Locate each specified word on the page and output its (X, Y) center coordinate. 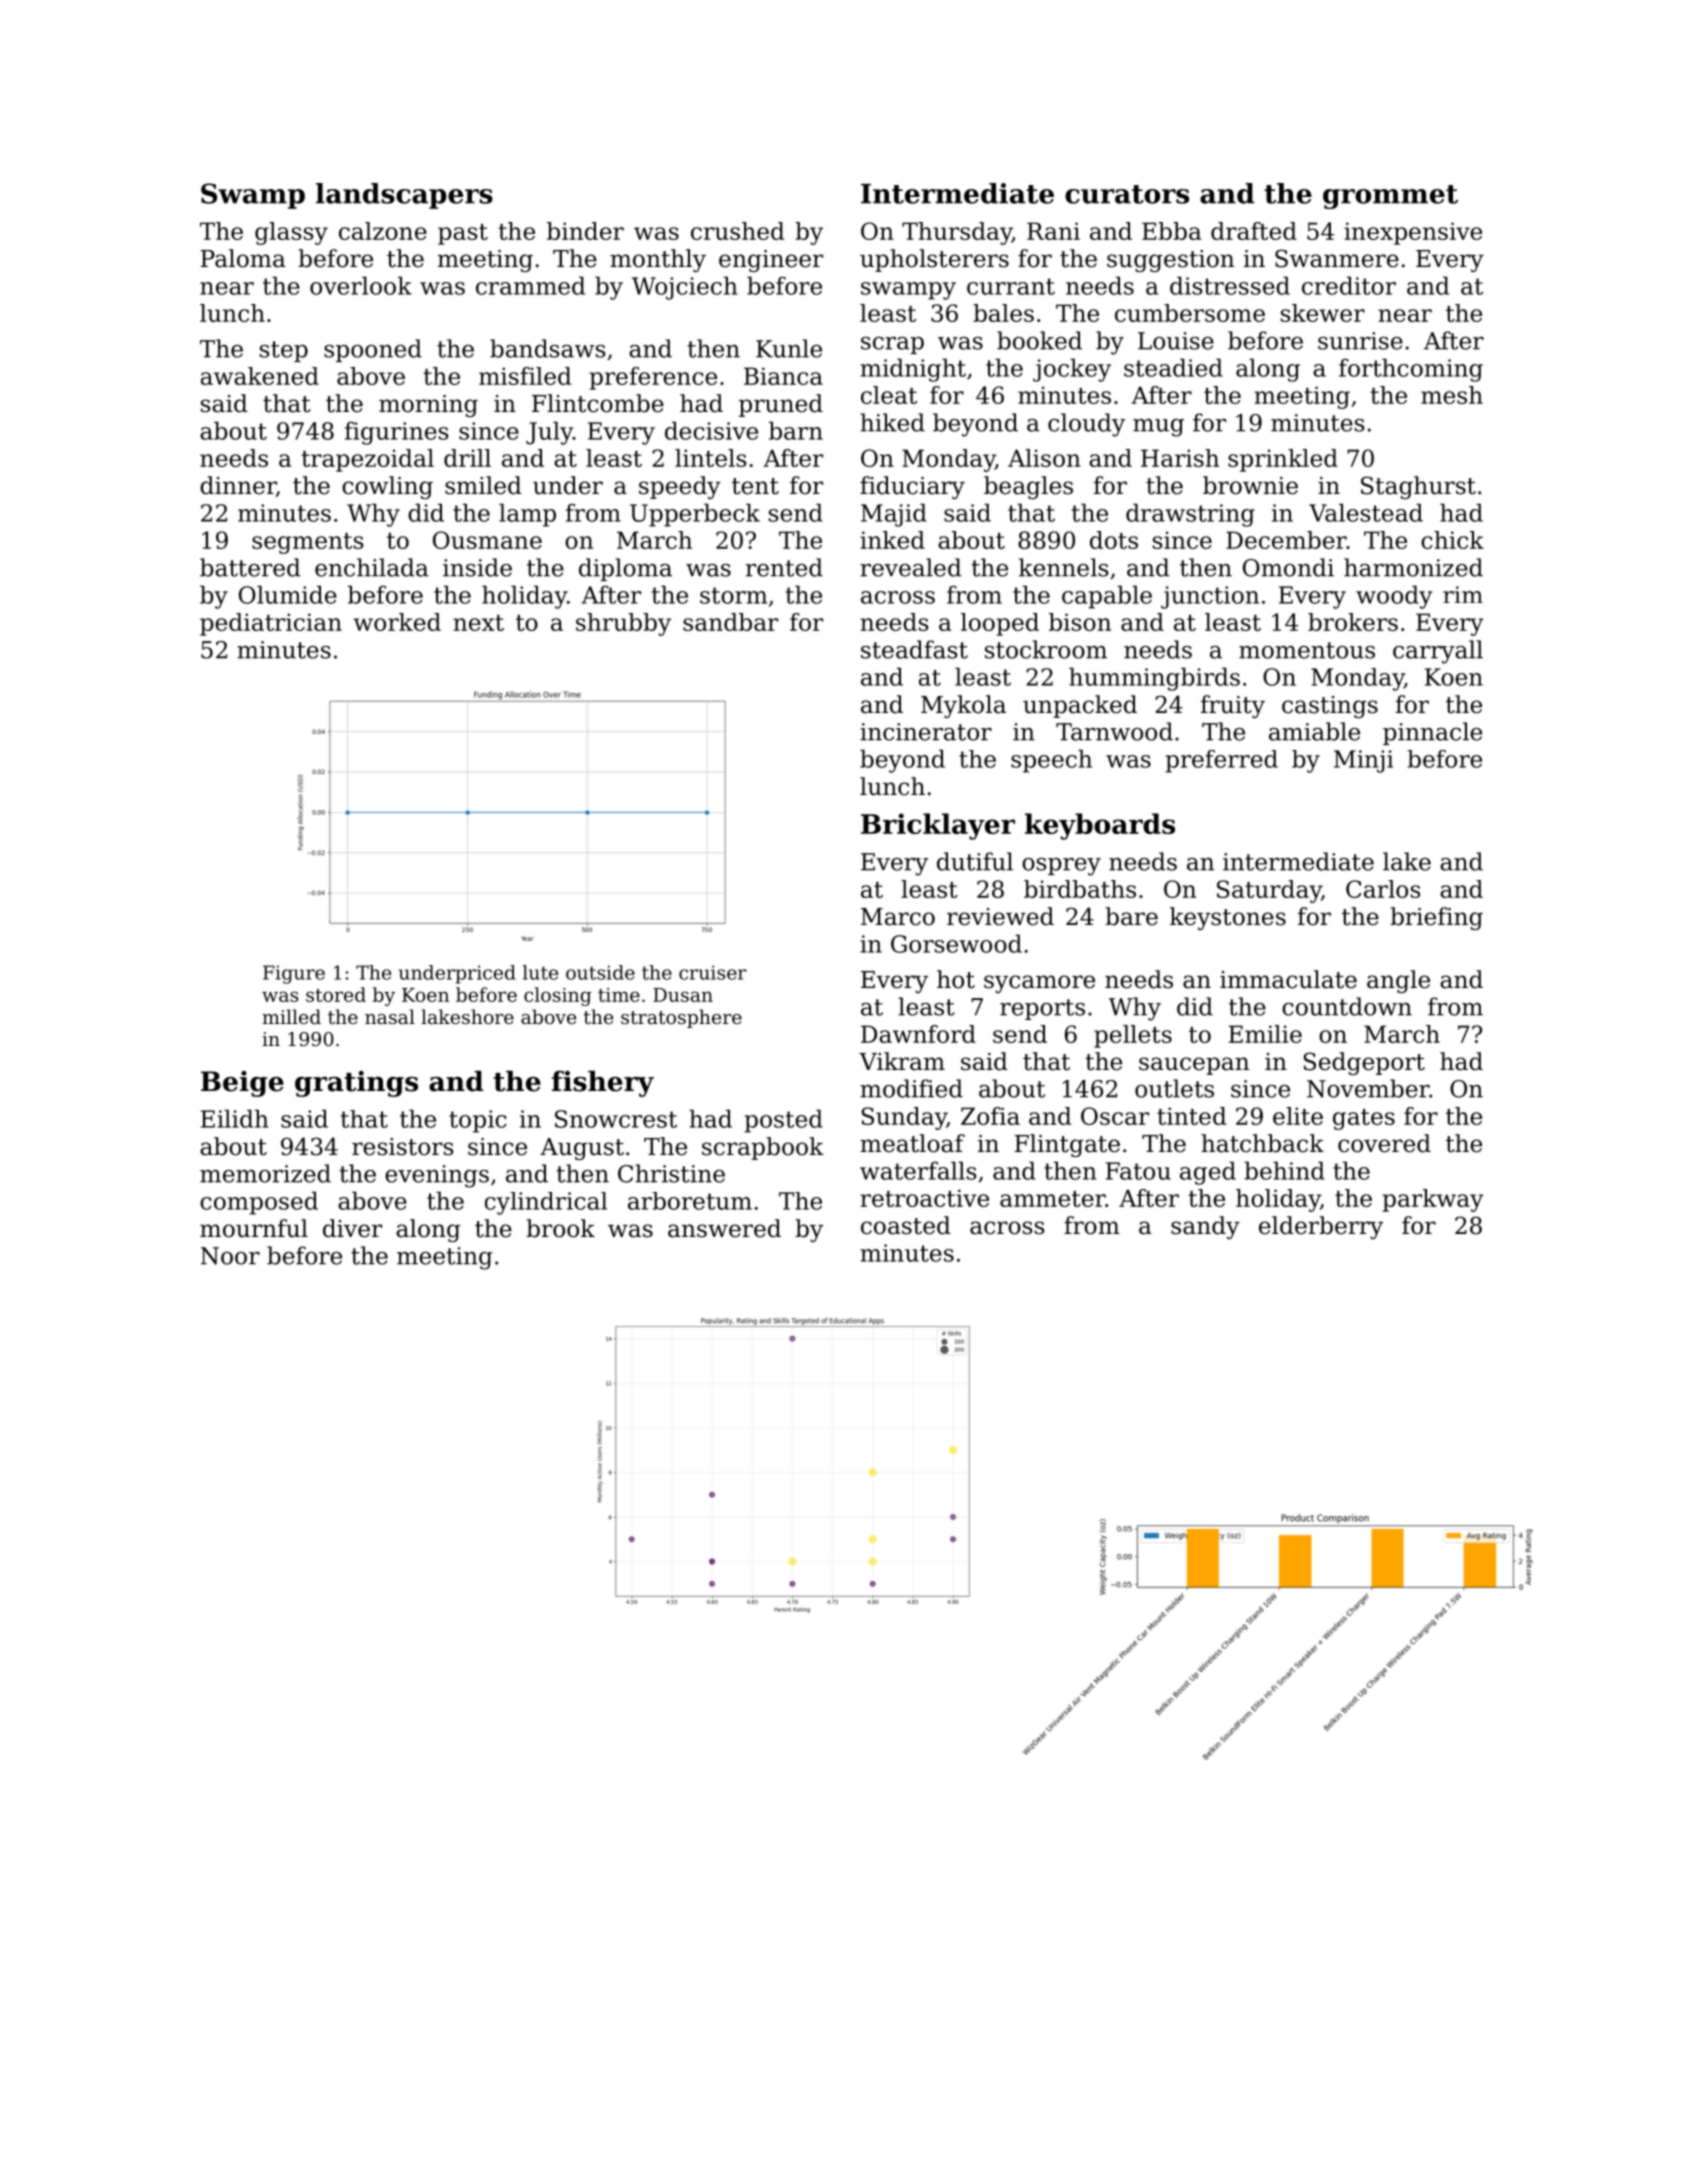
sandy (1205, 1227)
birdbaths (1080, 889)
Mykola (963, 706)
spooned (373, 350)
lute (540, 972)
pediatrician (271, 624)
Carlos (1383, 889)
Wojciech (685, 288)
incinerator (926, 732)
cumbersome (1190, 313)
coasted (906, 1225)
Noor (230, 1256)
